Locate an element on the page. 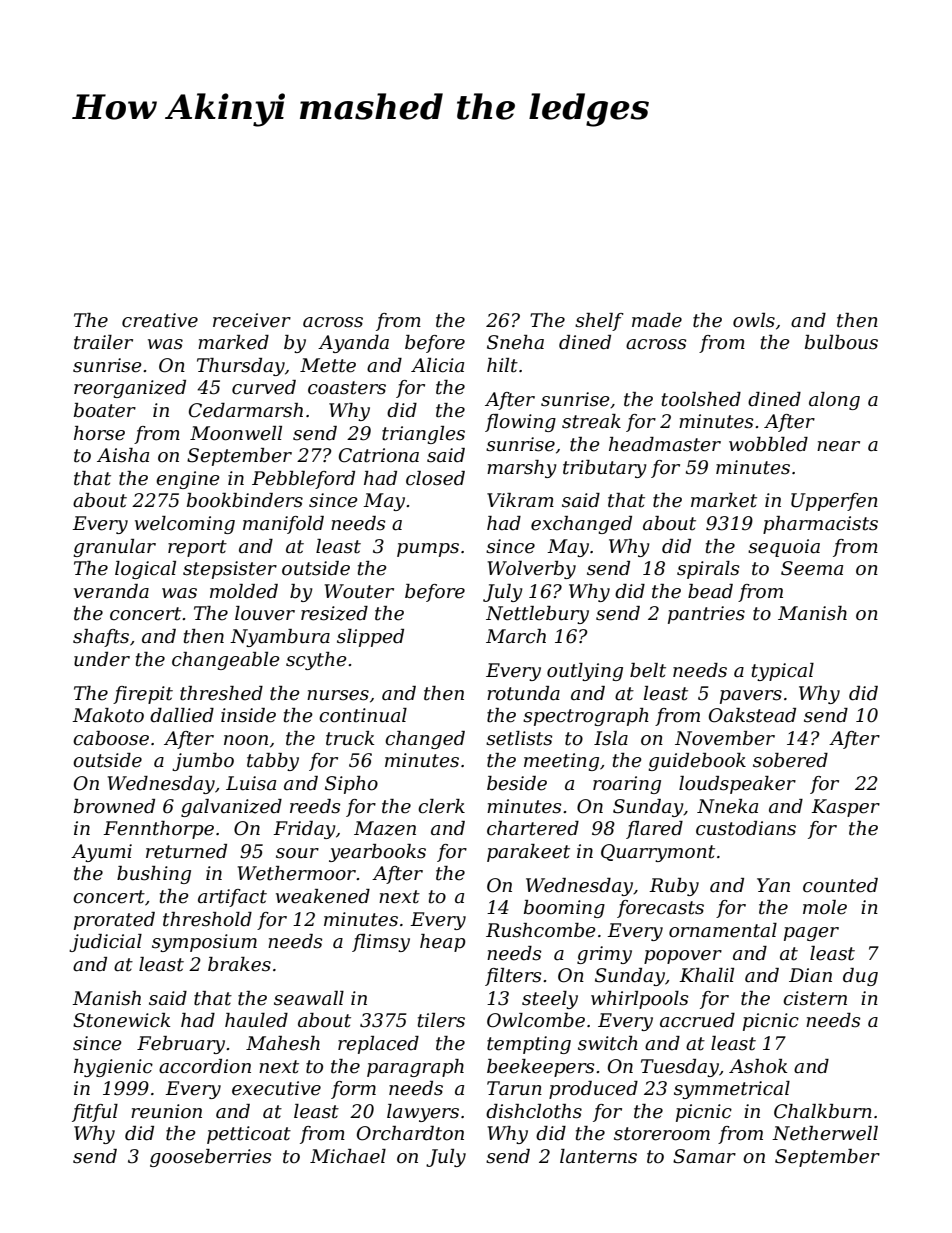  tilers is located at coordinates (441, 1020).
